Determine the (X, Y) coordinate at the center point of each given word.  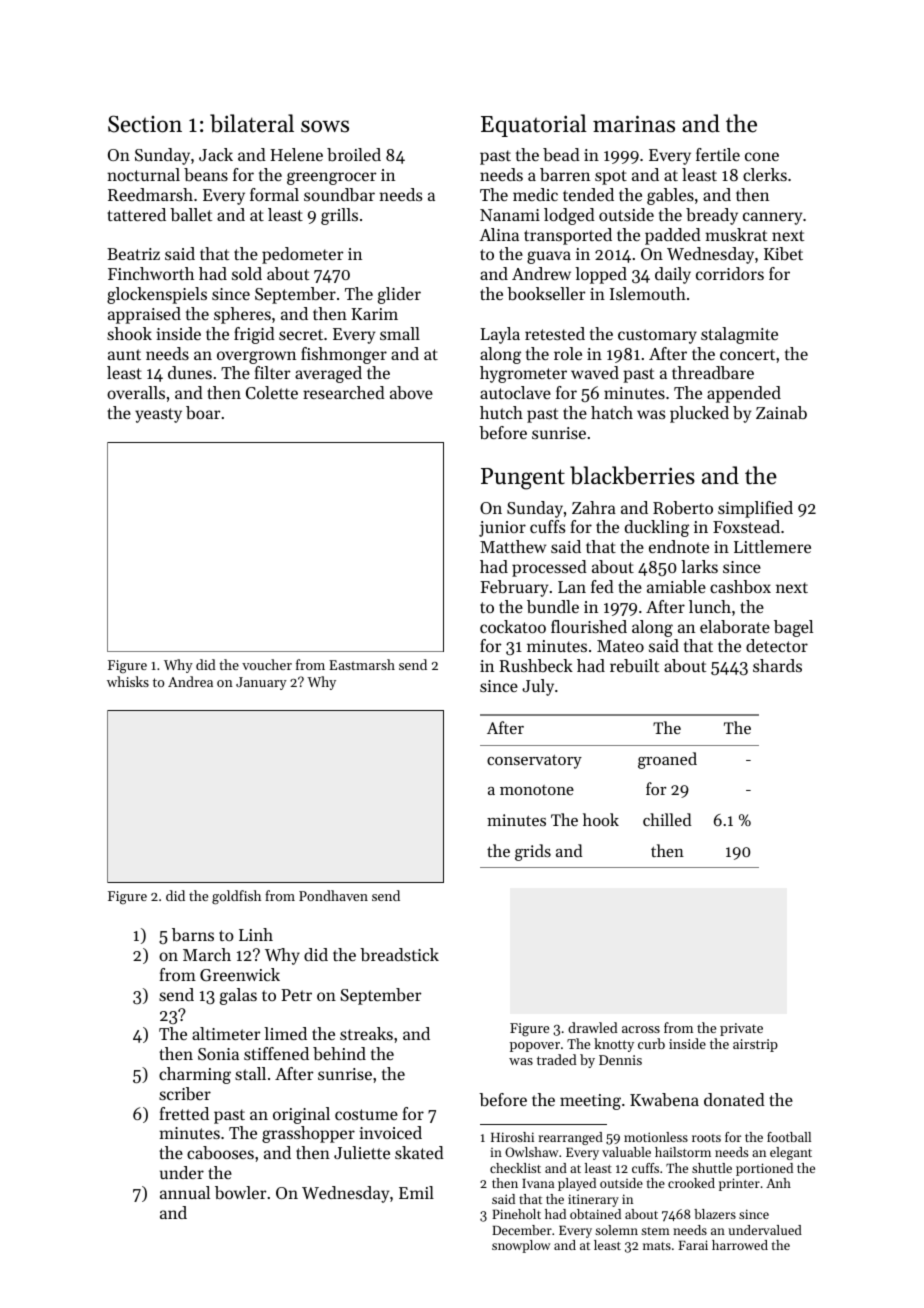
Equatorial (534, 125)
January (261, 683)
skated (419, 1152)
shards (777, 665)
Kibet (783, 253)
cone (762, 156)
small (400, 333)
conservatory (534, 762)
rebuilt (634, 665)
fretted (184, 1113)
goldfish (236, 897)
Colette (272, 392)
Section (145, 124)
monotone (537, 790)
